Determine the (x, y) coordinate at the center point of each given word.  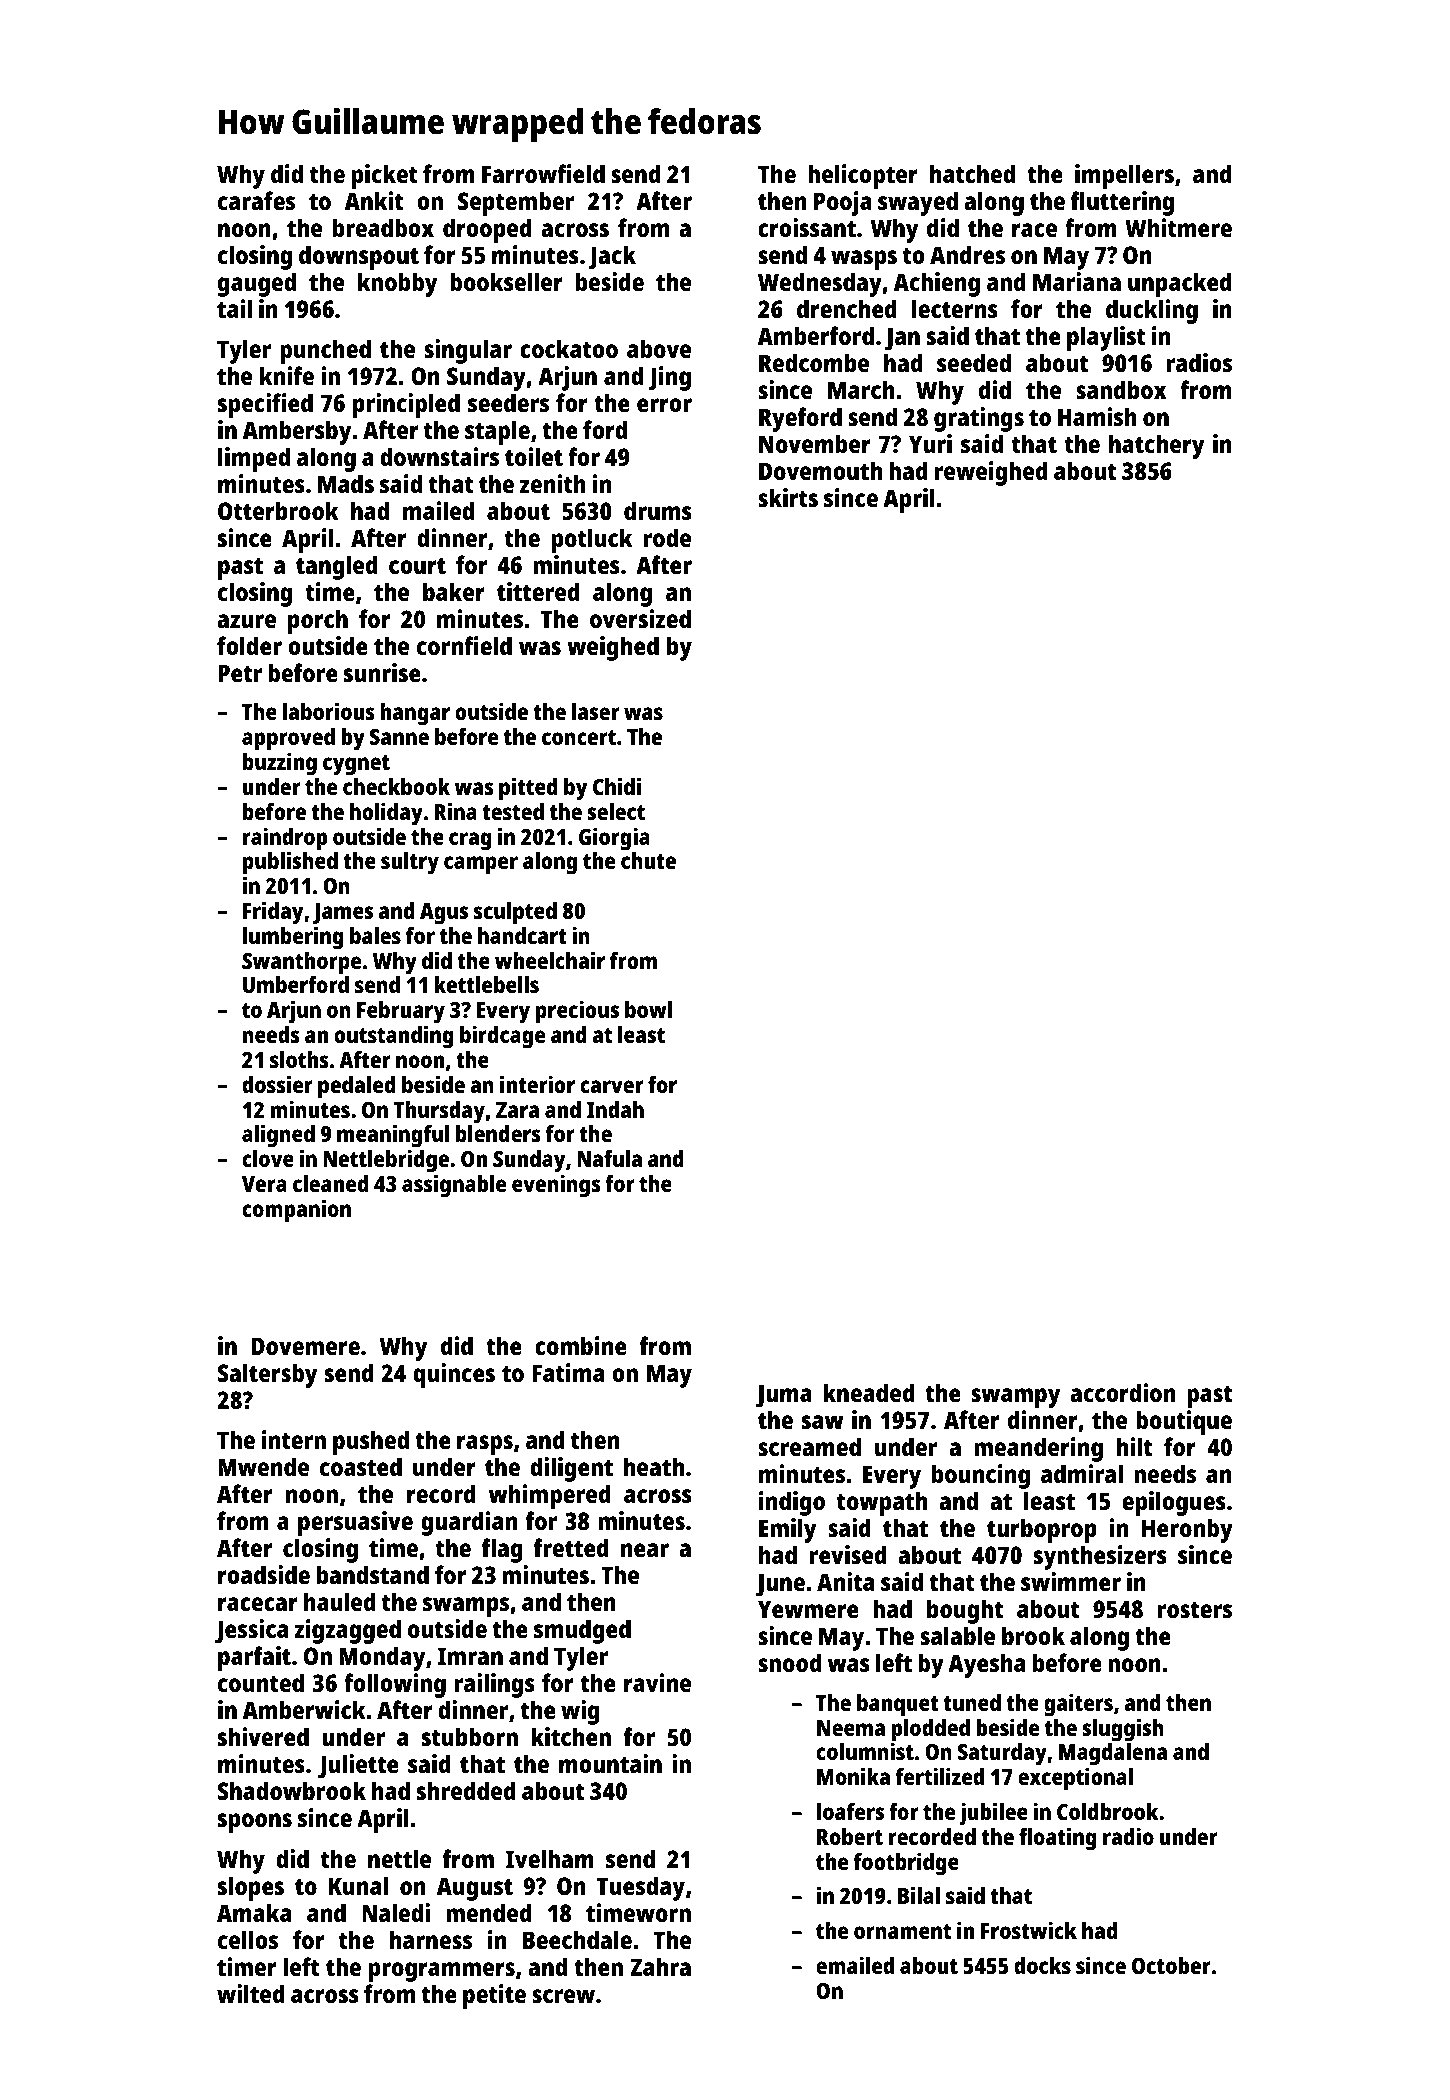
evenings (556, 1186)
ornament (902, 1931)
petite (494, 1996)
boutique (1184, 1422)
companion (296, 1211)
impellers (1124, 176)
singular (468, 351)
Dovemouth (820, 470)
